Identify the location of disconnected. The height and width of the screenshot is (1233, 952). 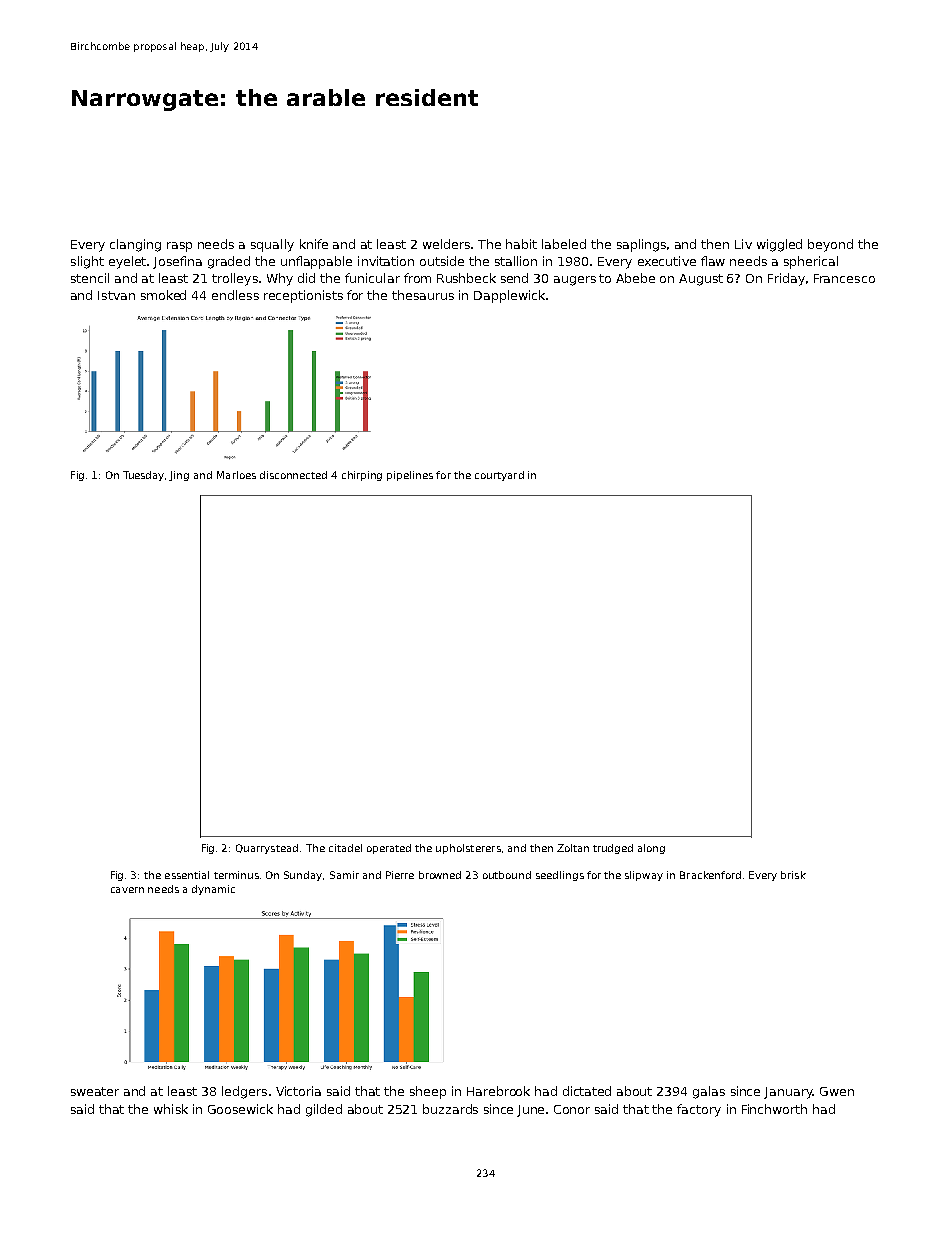
(293, 475).
